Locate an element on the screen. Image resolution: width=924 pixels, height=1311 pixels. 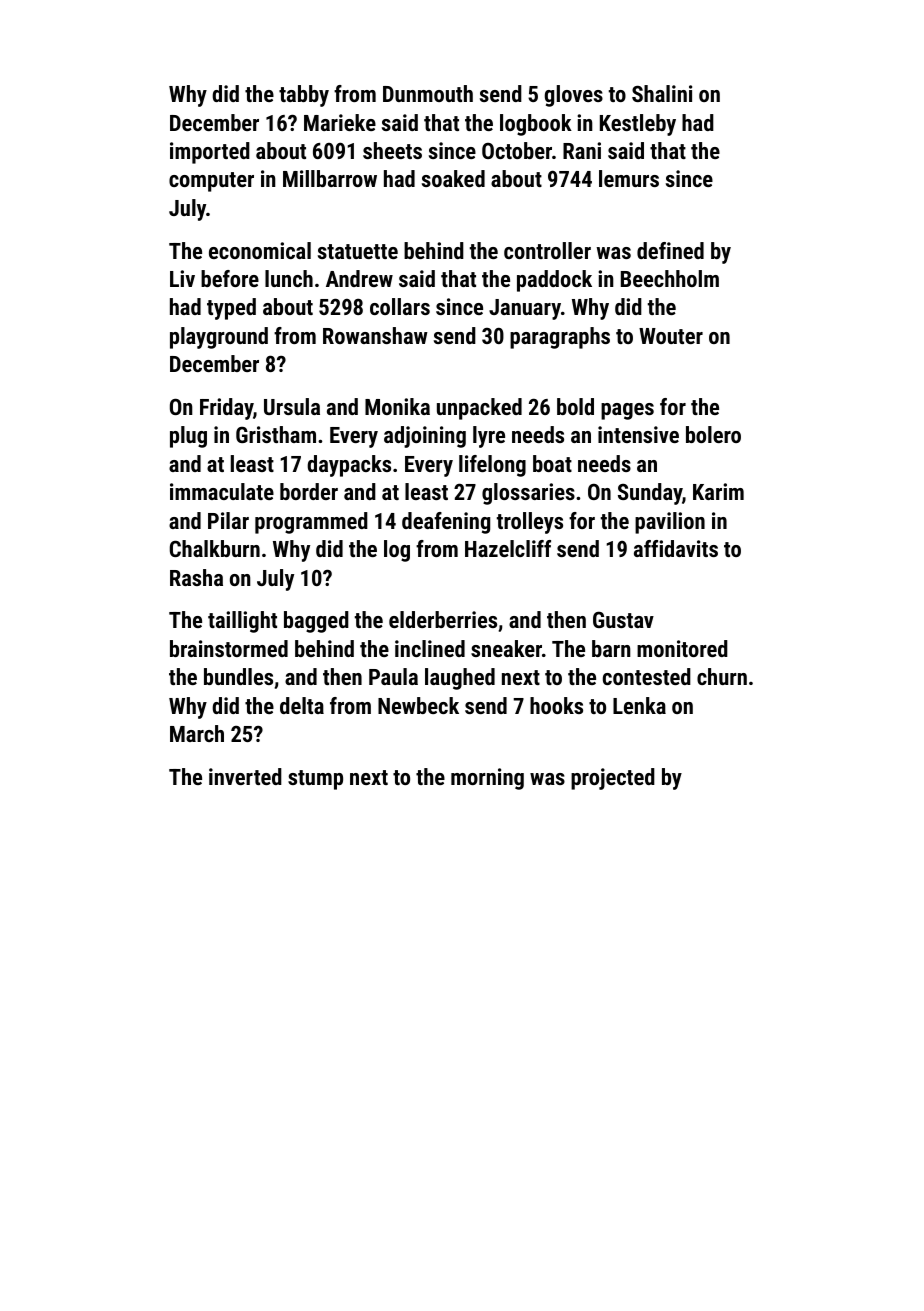
Hazelcliff is located at coordinates (508, 548).
